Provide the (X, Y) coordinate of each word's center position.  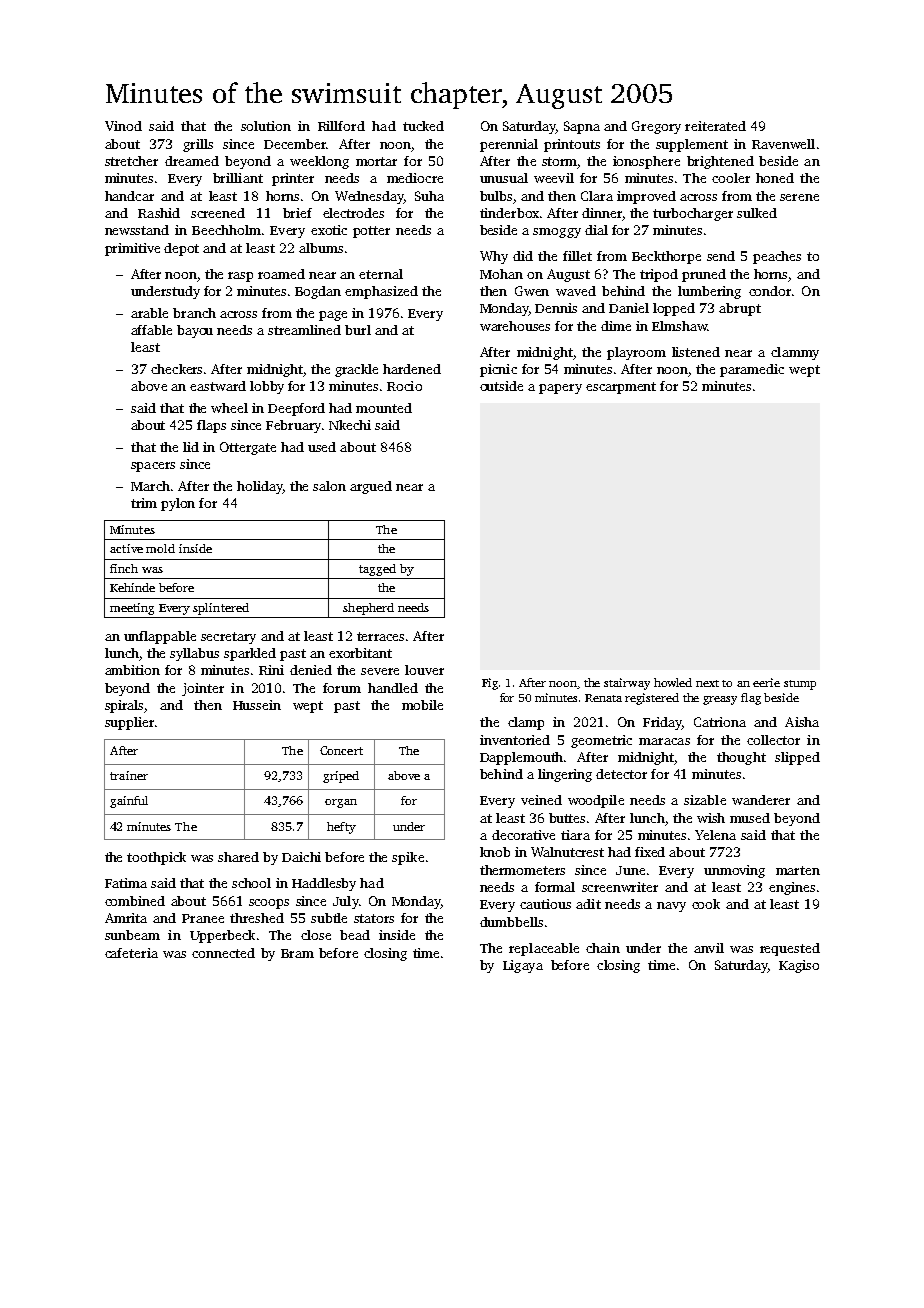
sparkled (250, 654)
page (333, 316)
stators (374, 918)
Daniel (629, 308)
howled (673, 682)
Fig (490, 684)
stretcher (131, 161)
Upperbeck (222, 936)
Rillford (341, 126)
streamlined (304, 330)
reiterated (715, 126)
